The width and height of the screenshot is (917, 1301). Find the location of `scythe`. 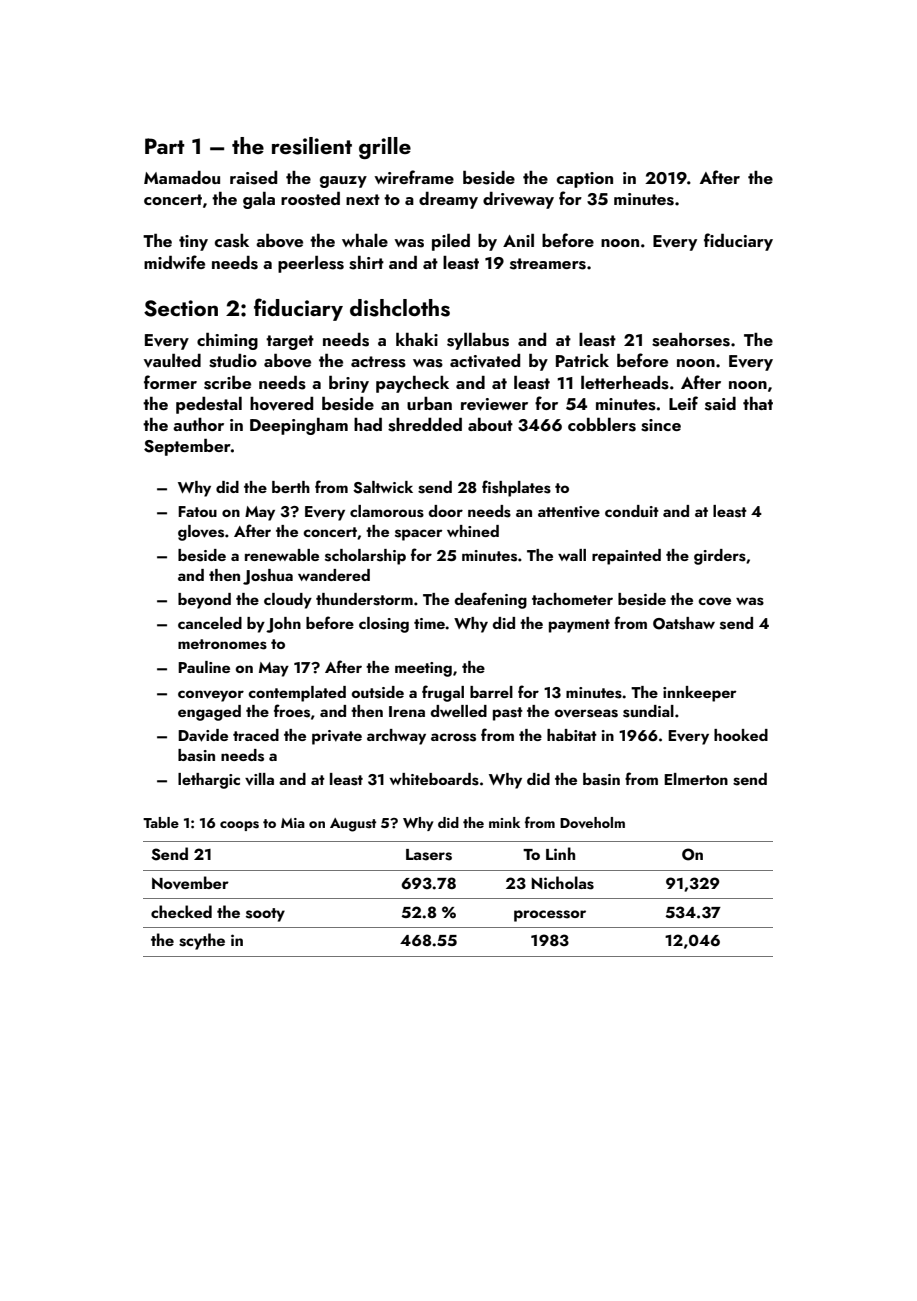

scythe is located at coordinates (202, 941).
